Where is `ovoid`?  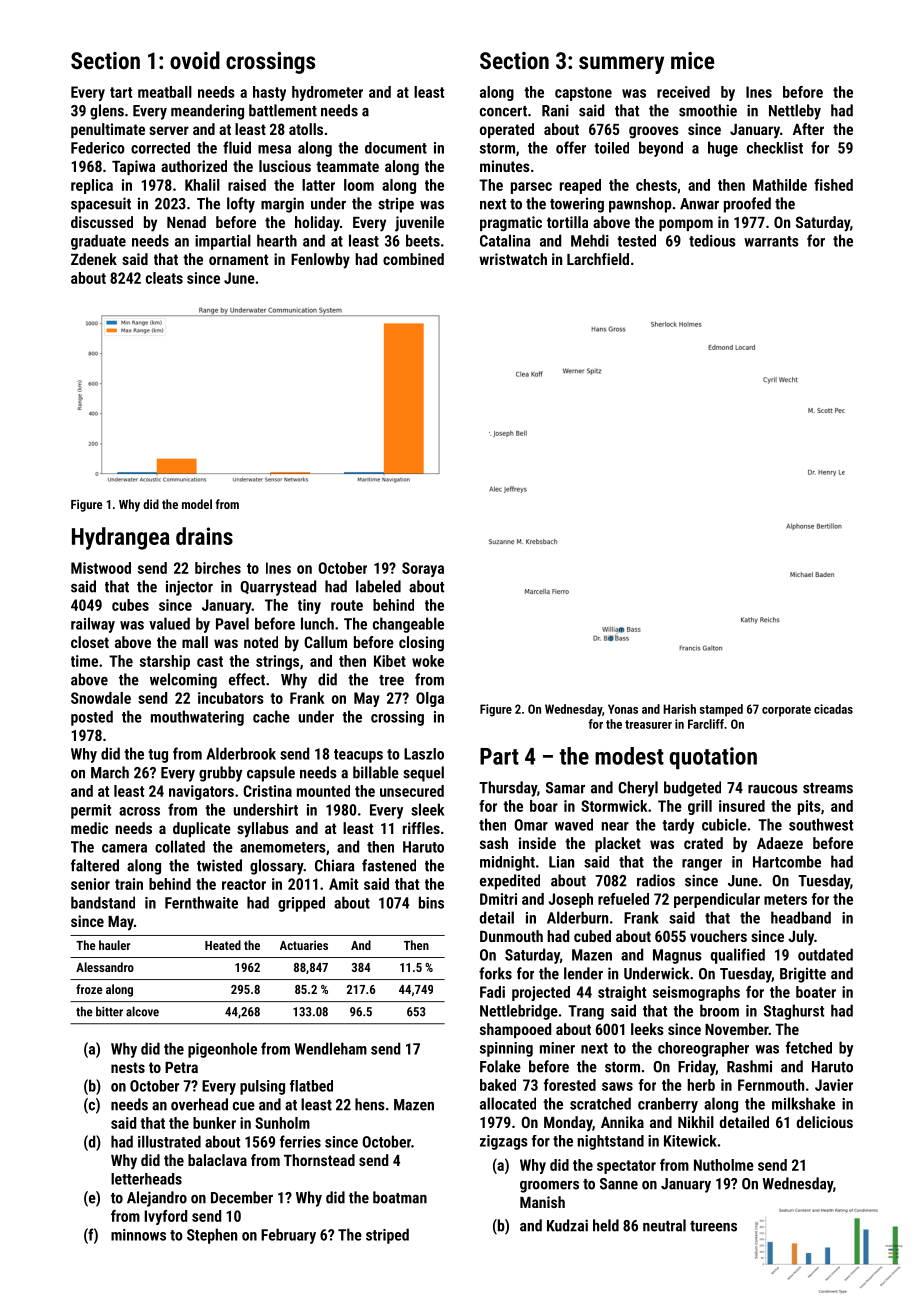 ovoid is located at coordinates (195, 60).
